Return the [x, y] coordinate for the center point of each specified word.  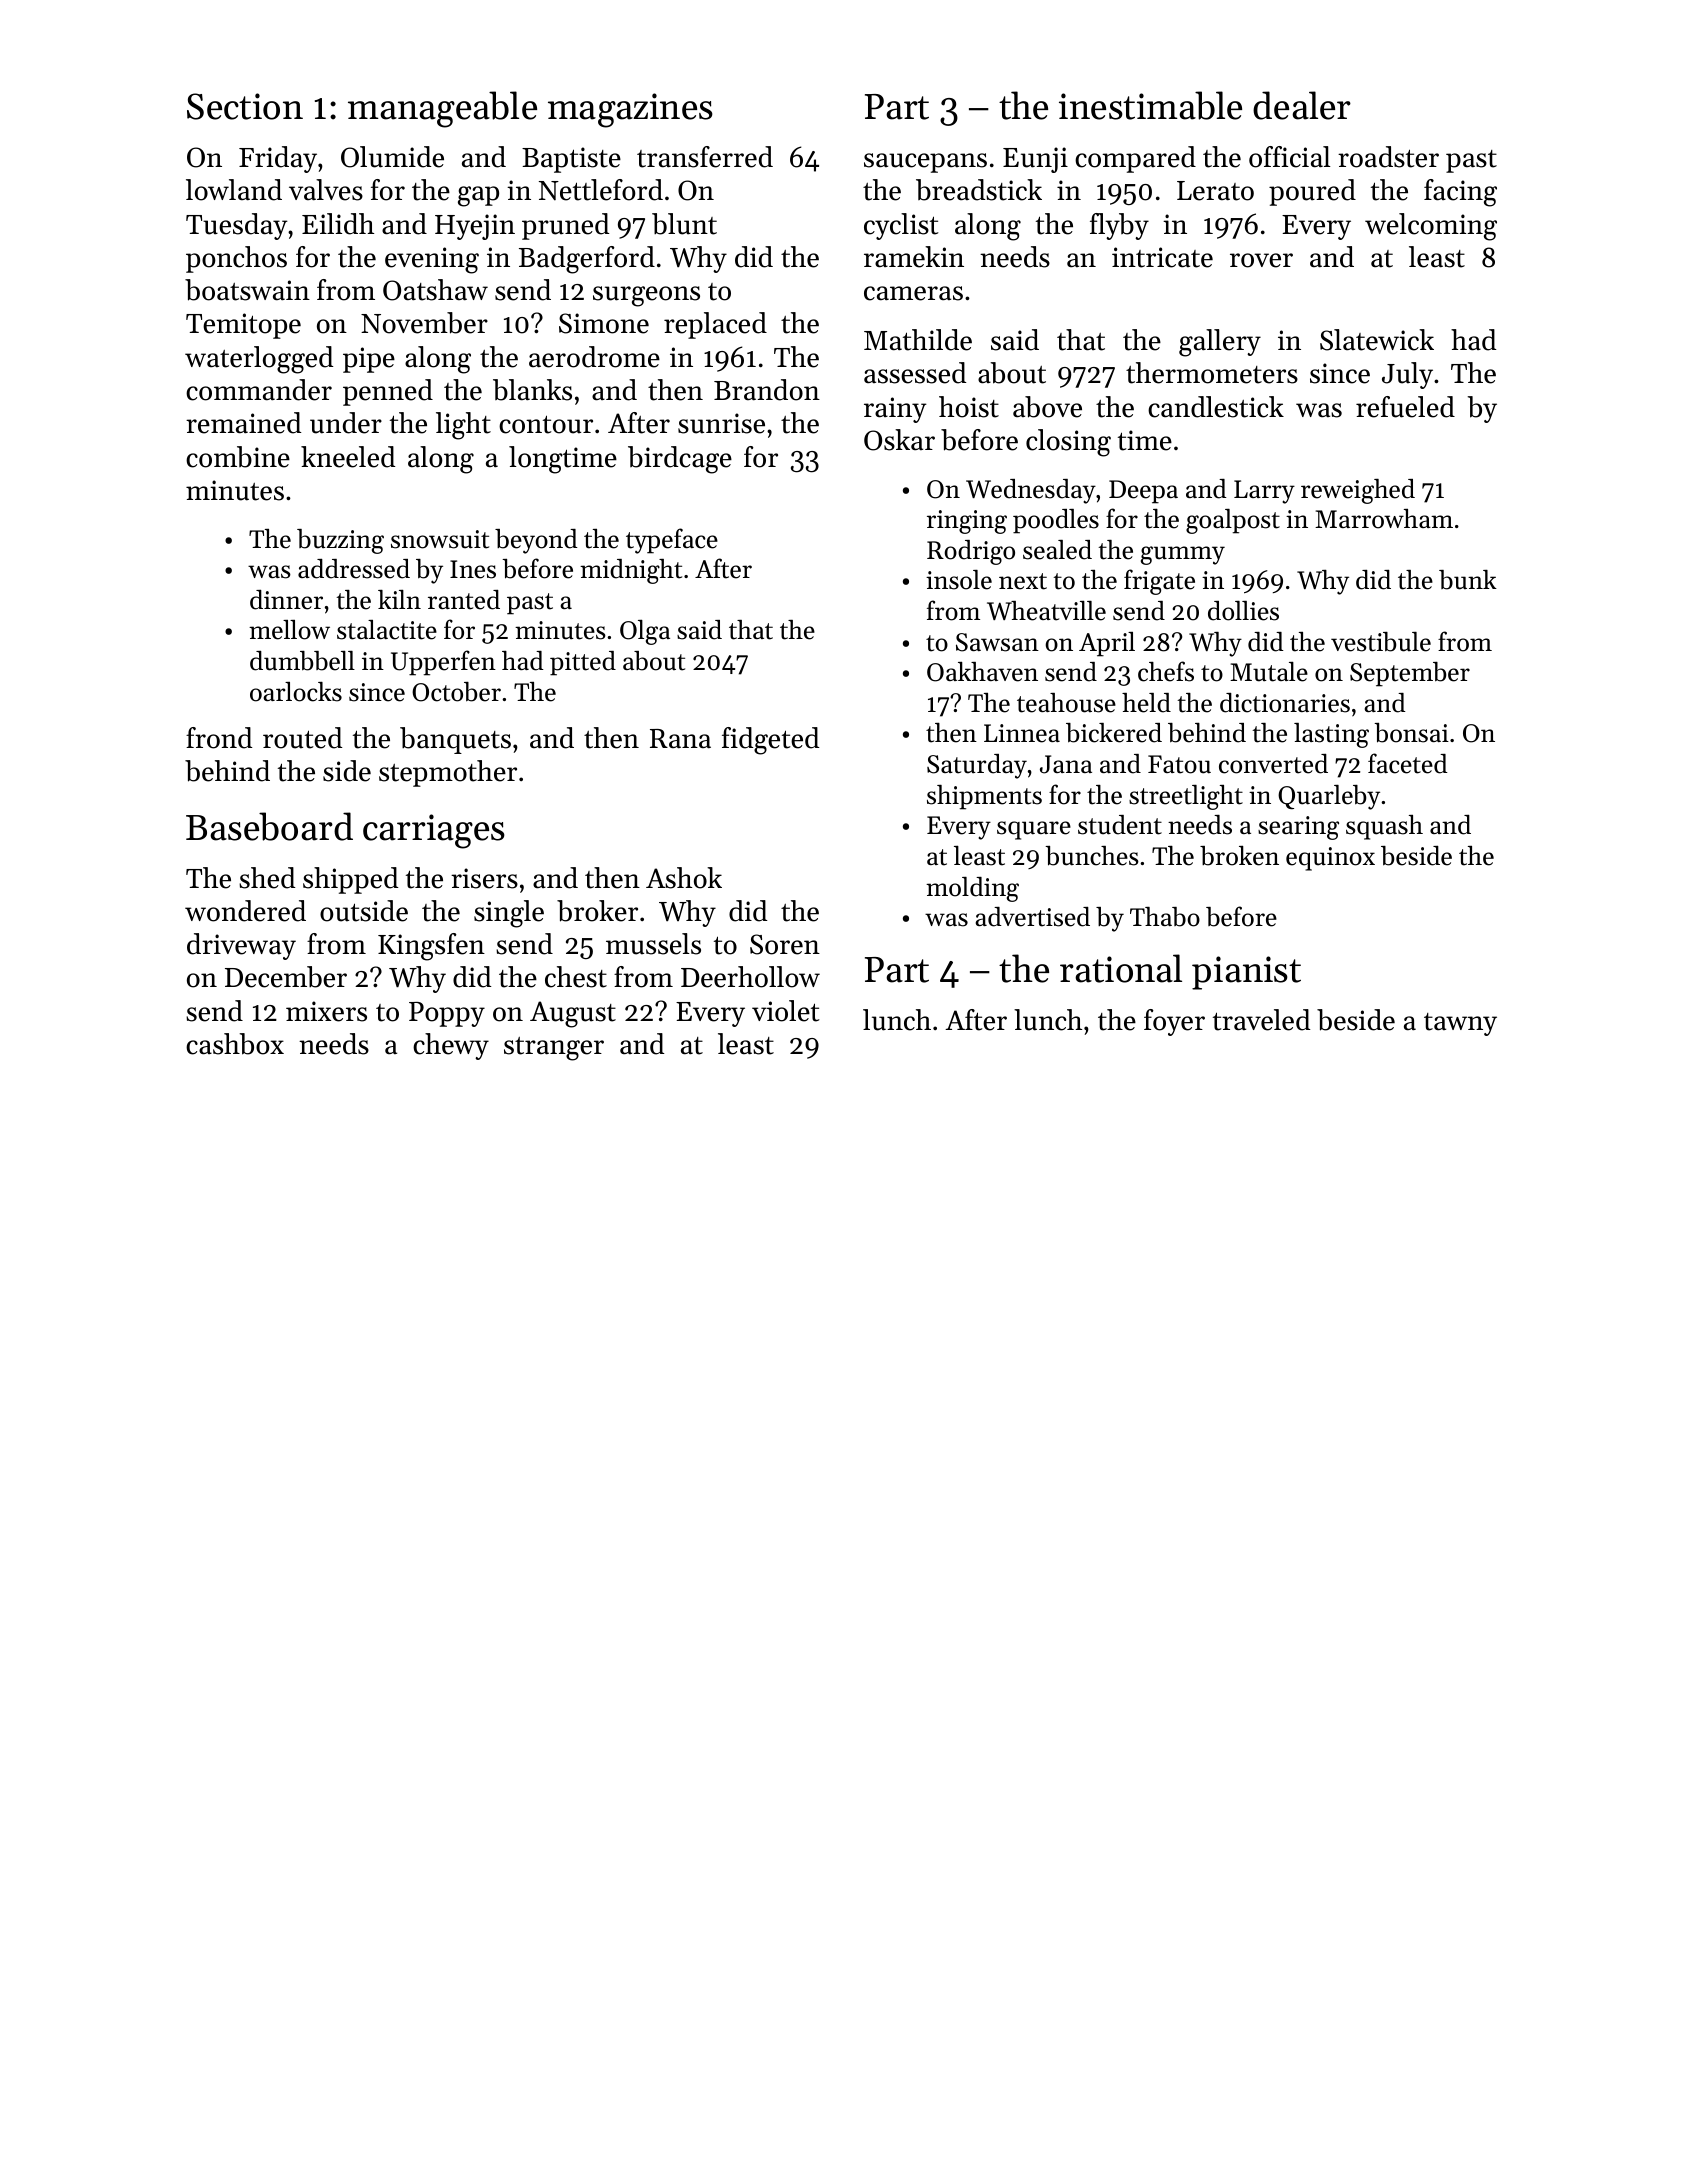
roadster [1388, 157]
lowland [234, 190]
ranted [464, 600]
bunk [1468, 580]
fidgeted [770, 741]
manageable [442, 109]
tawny [1460, 1024]
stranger [554, 1049]
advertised [1033, 917]
